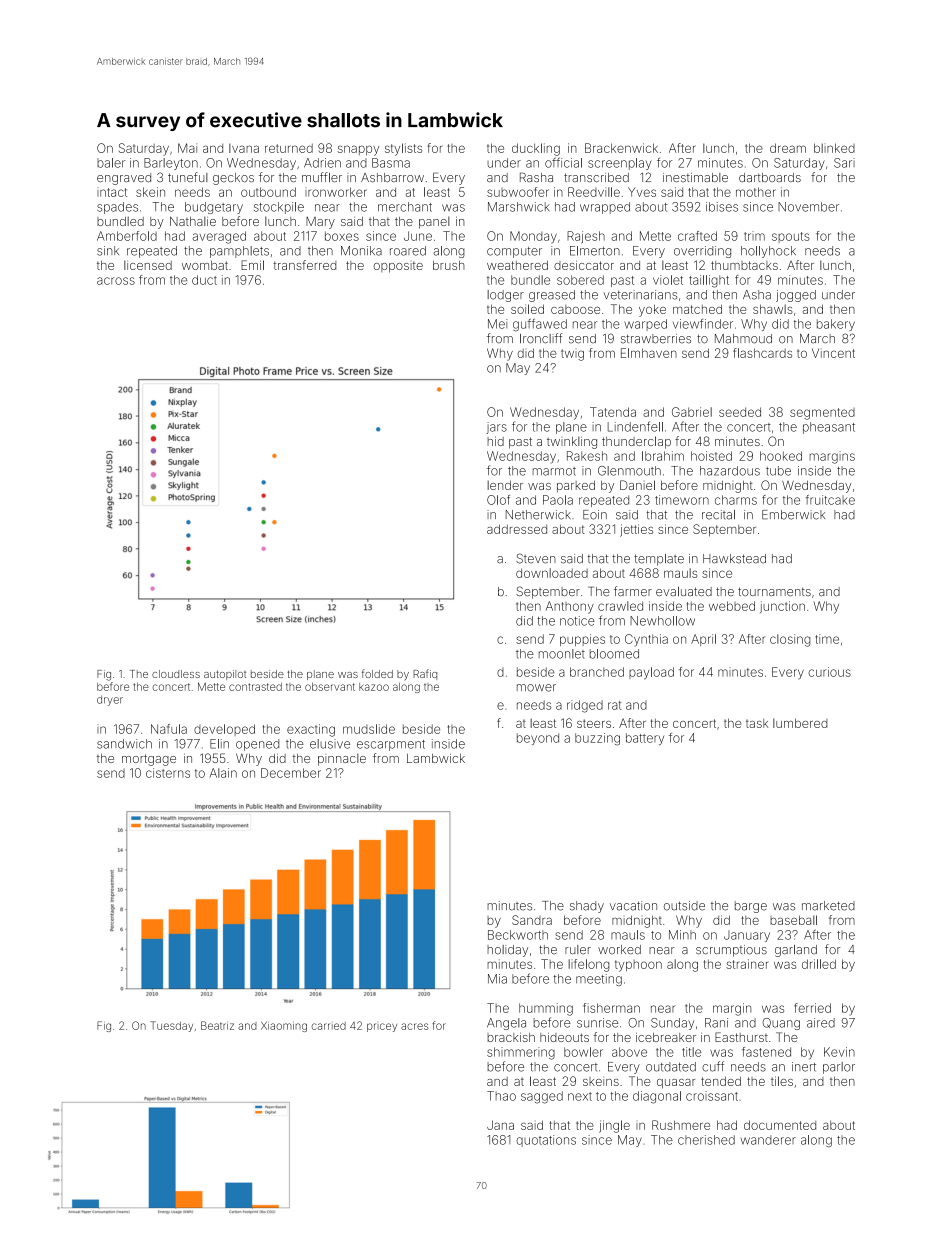 The height and width of the image is (1233, 952). What do you see at coordinates (223, 773) in the image?
I see `Alain` at bounding box center [223, 773].
